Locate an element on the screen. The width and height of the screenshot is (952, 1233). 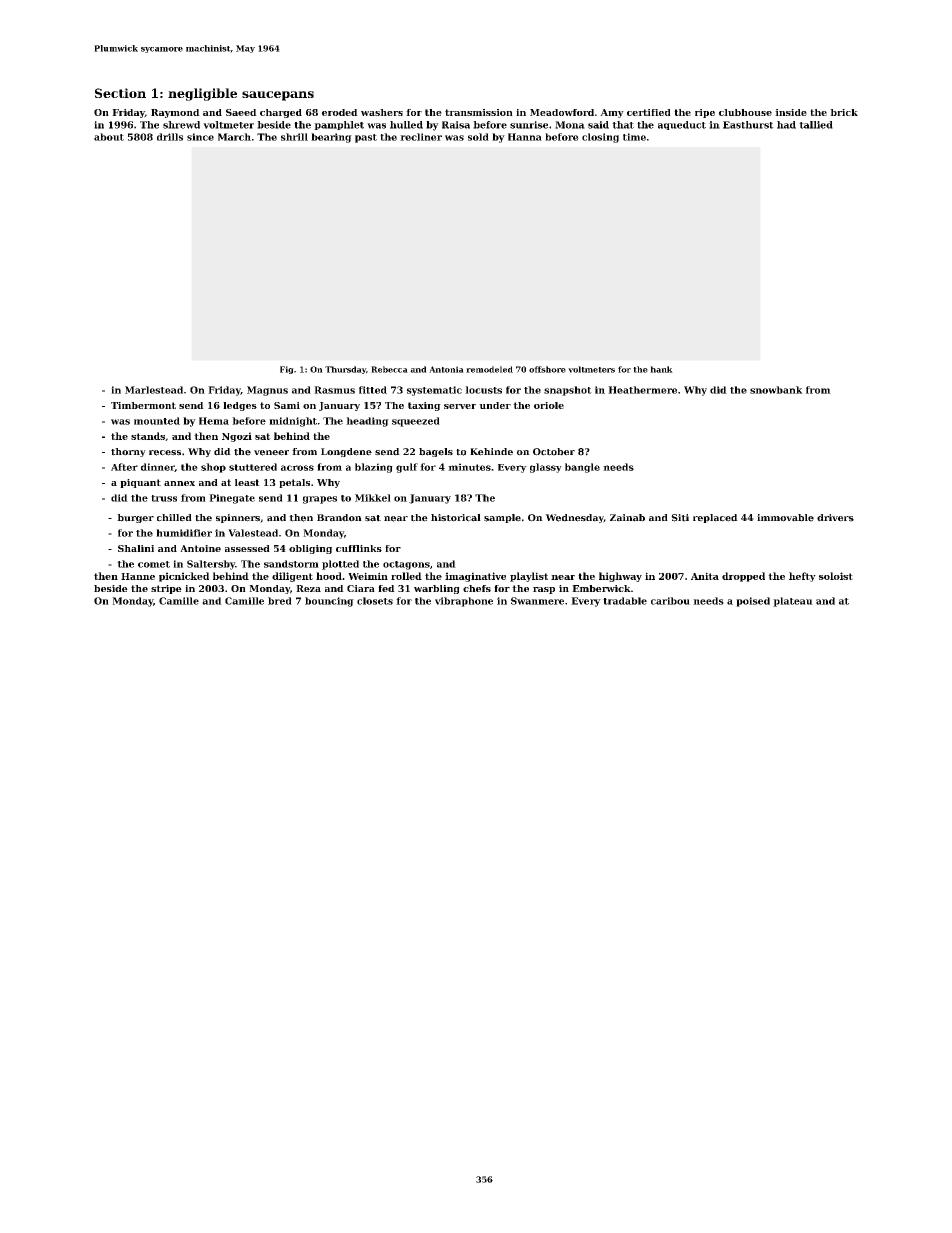
minutes is located at coordinates (469, 467).
